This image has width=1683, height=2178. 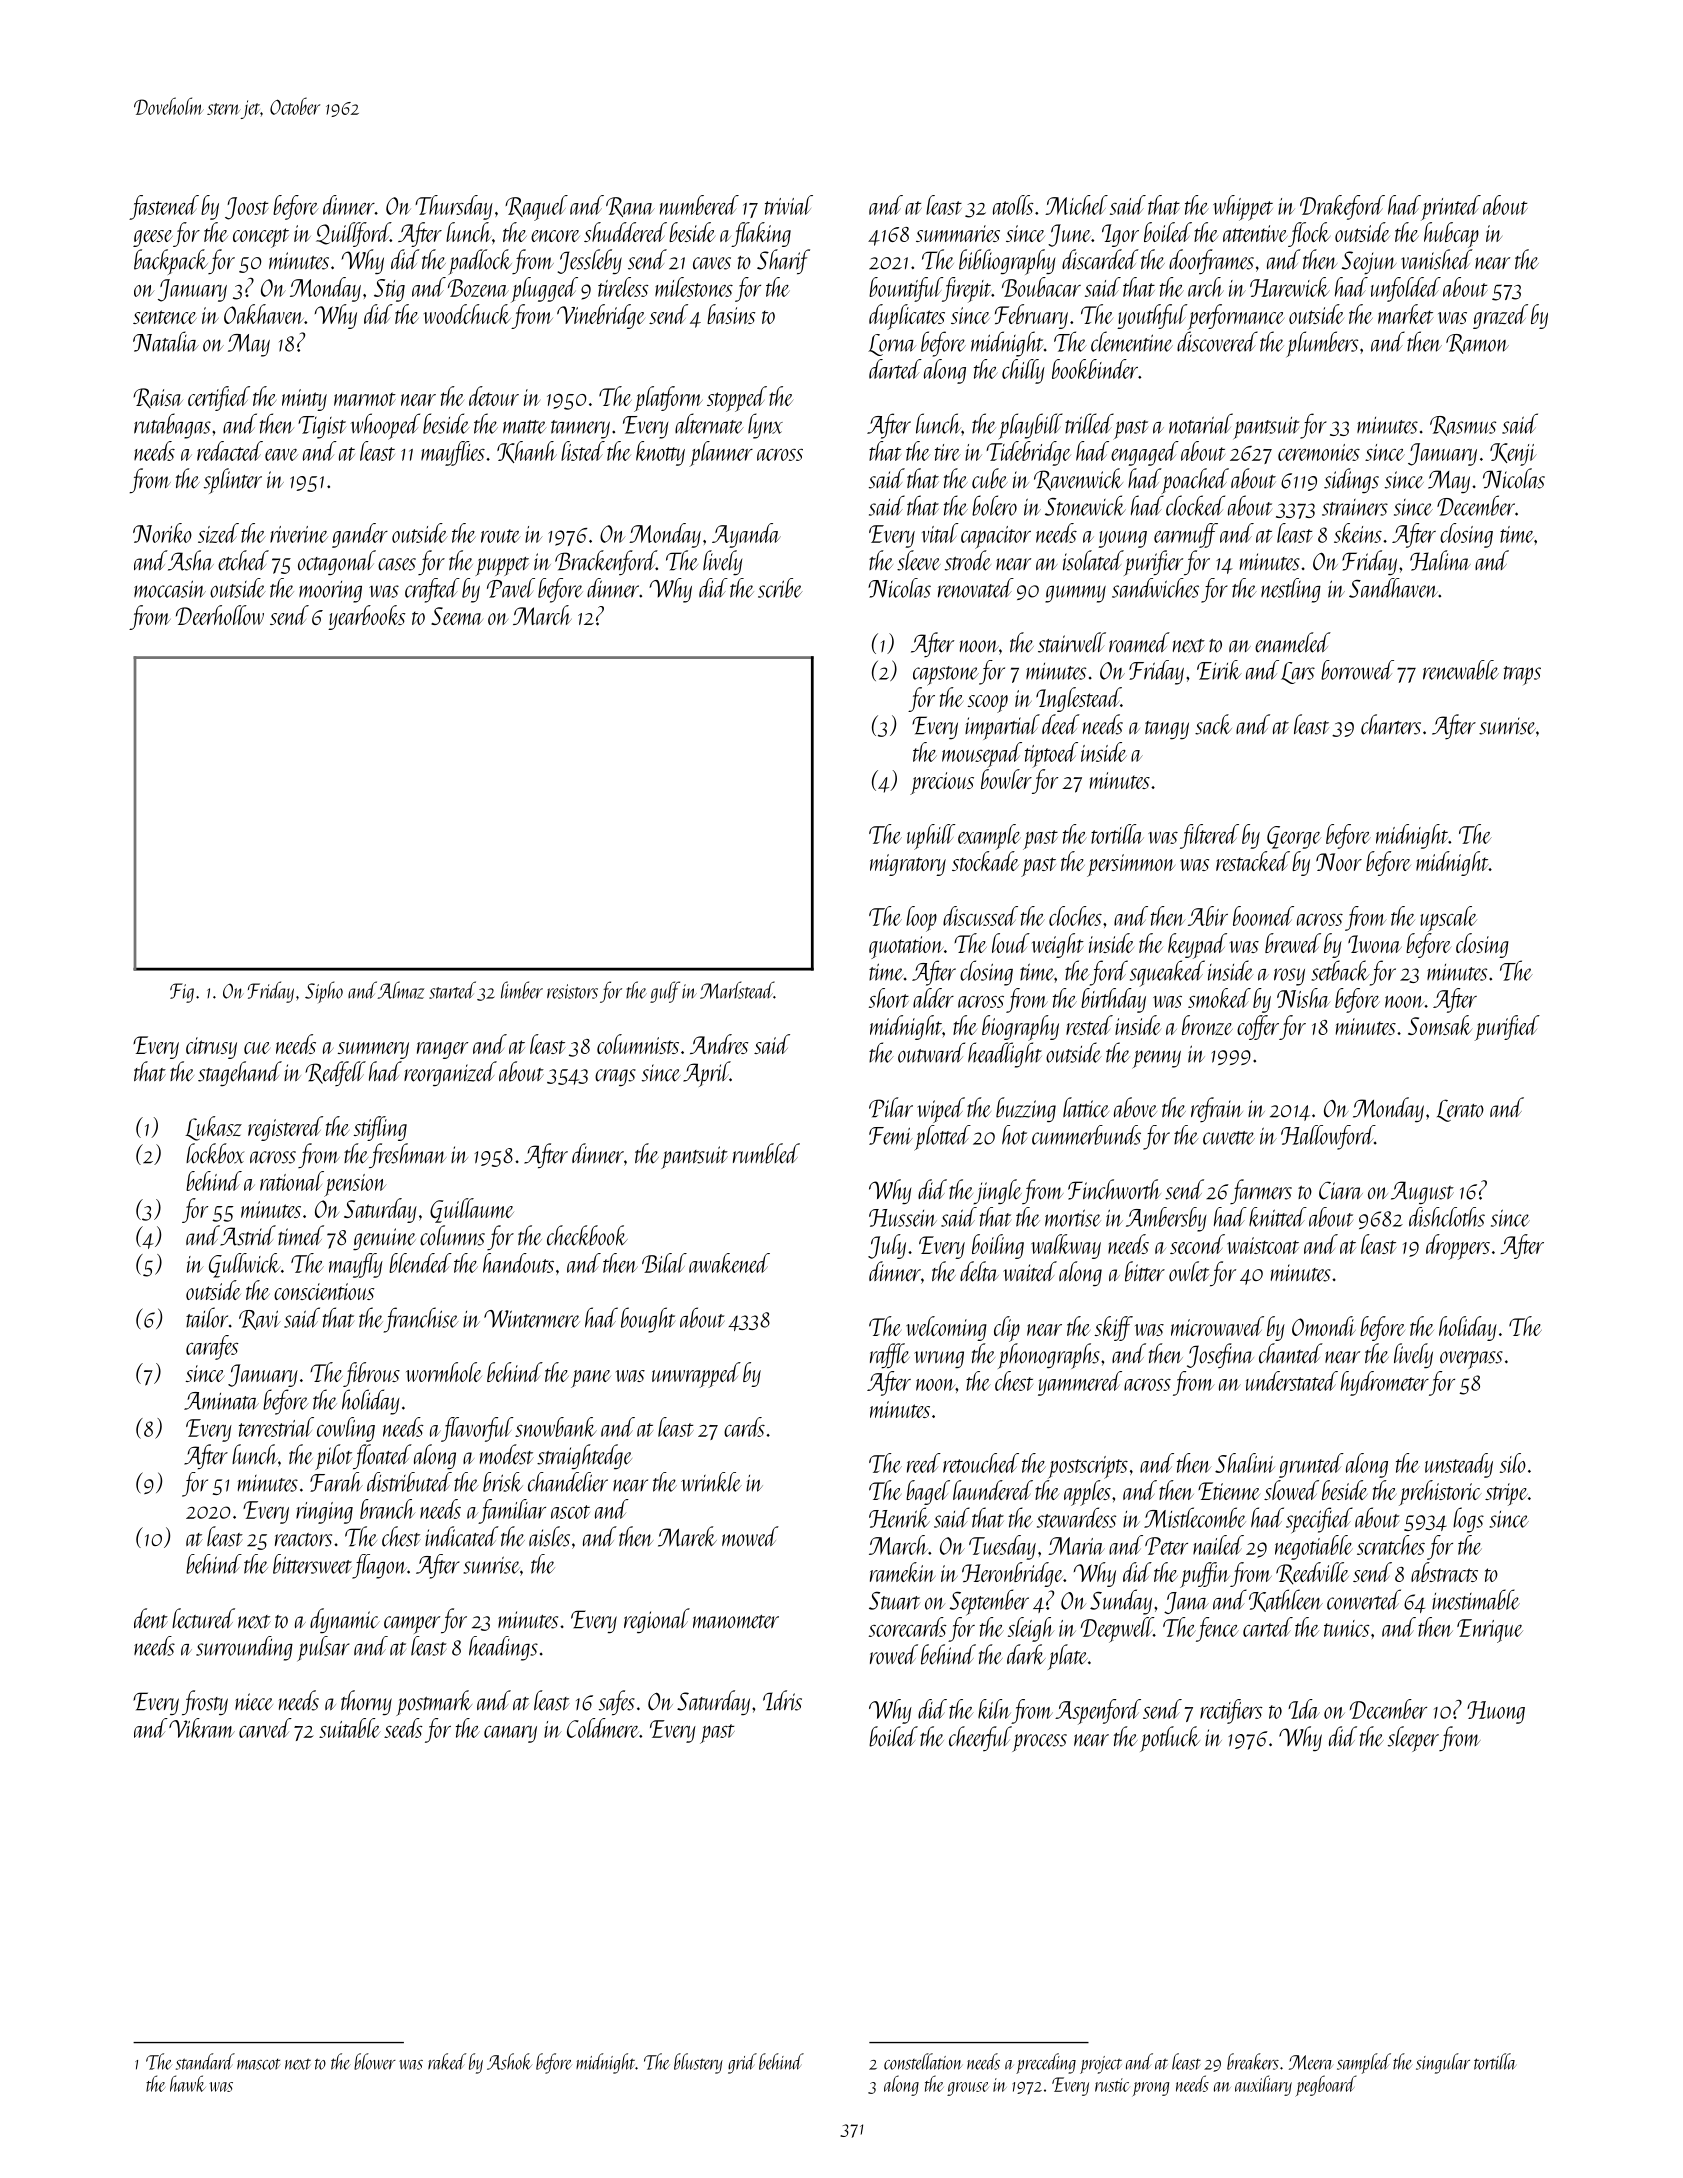 I want to click on grid, so click(x=742, y=2063).
